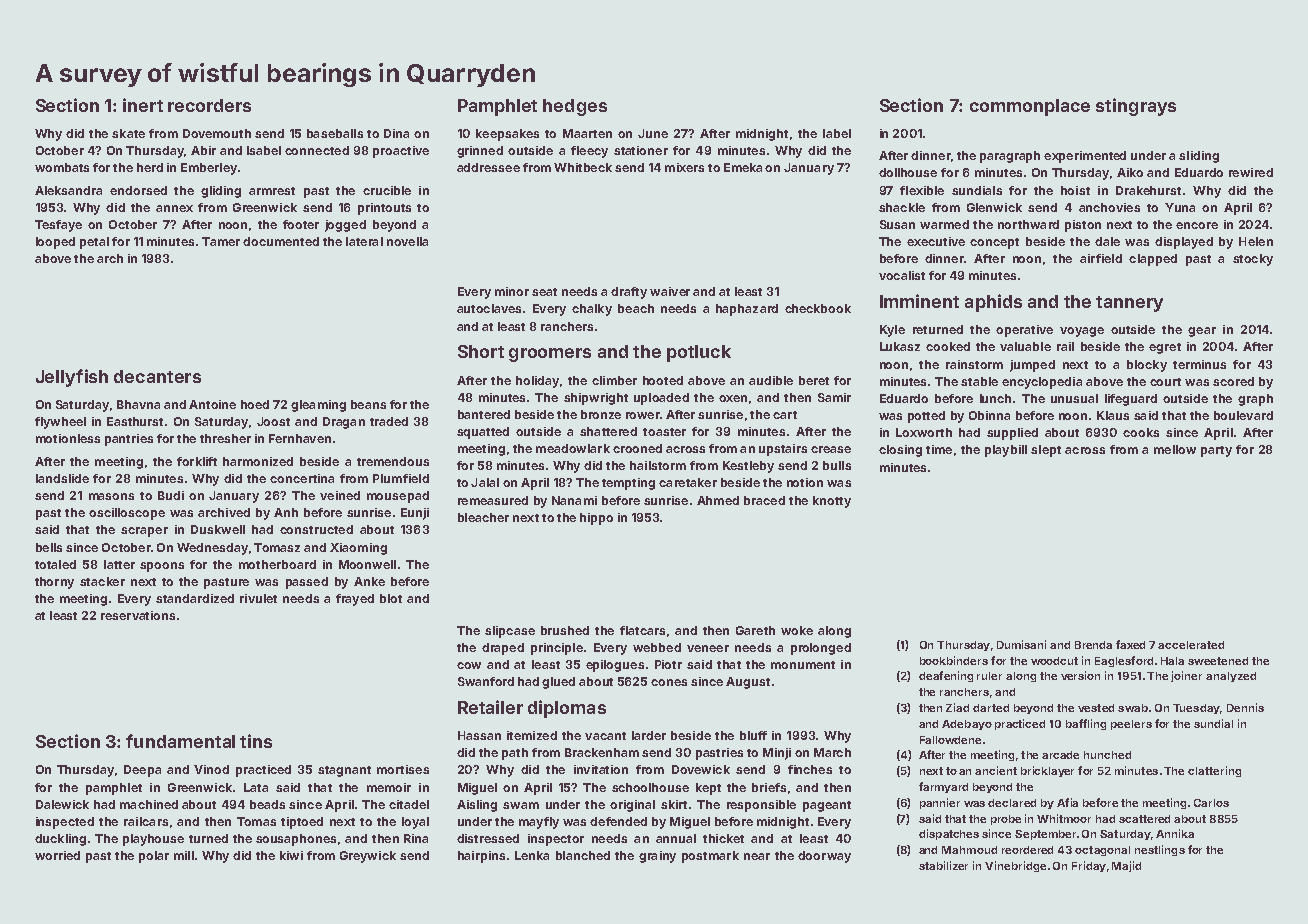 The image size is (1308, 924). I want to click on stingrays, so click(1136, 107).
